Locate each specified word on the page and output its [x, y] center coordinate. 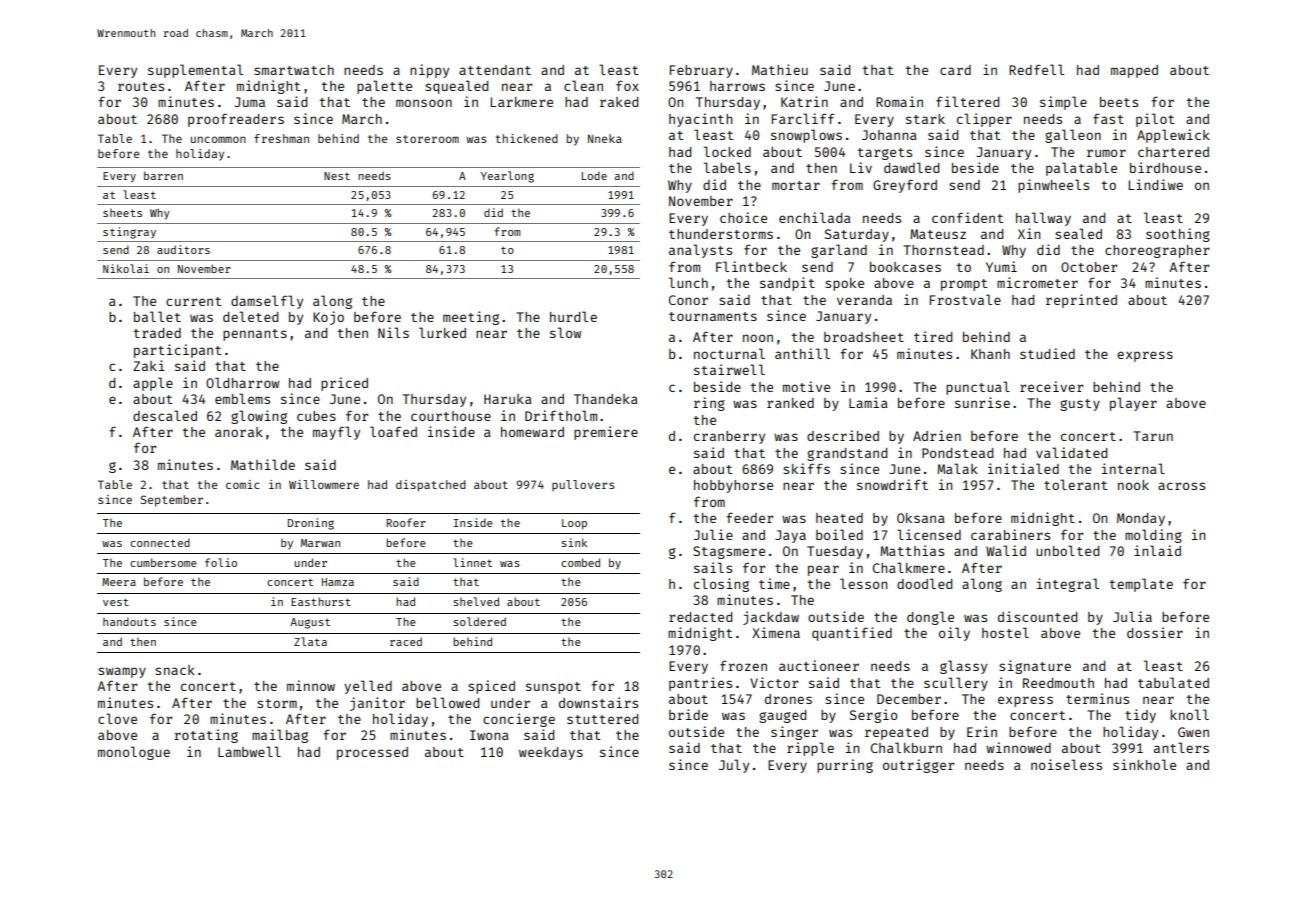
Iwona [489, 735]
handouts [129, 621]
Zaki [149, 365]
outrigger [918, 766]
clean [583, 85]
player [1133, 404]
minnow [311, 685]
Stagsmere [729, 552]
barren [163, 175]
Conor [688, 300]
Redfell [1036, 69]
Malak [957, 468]
